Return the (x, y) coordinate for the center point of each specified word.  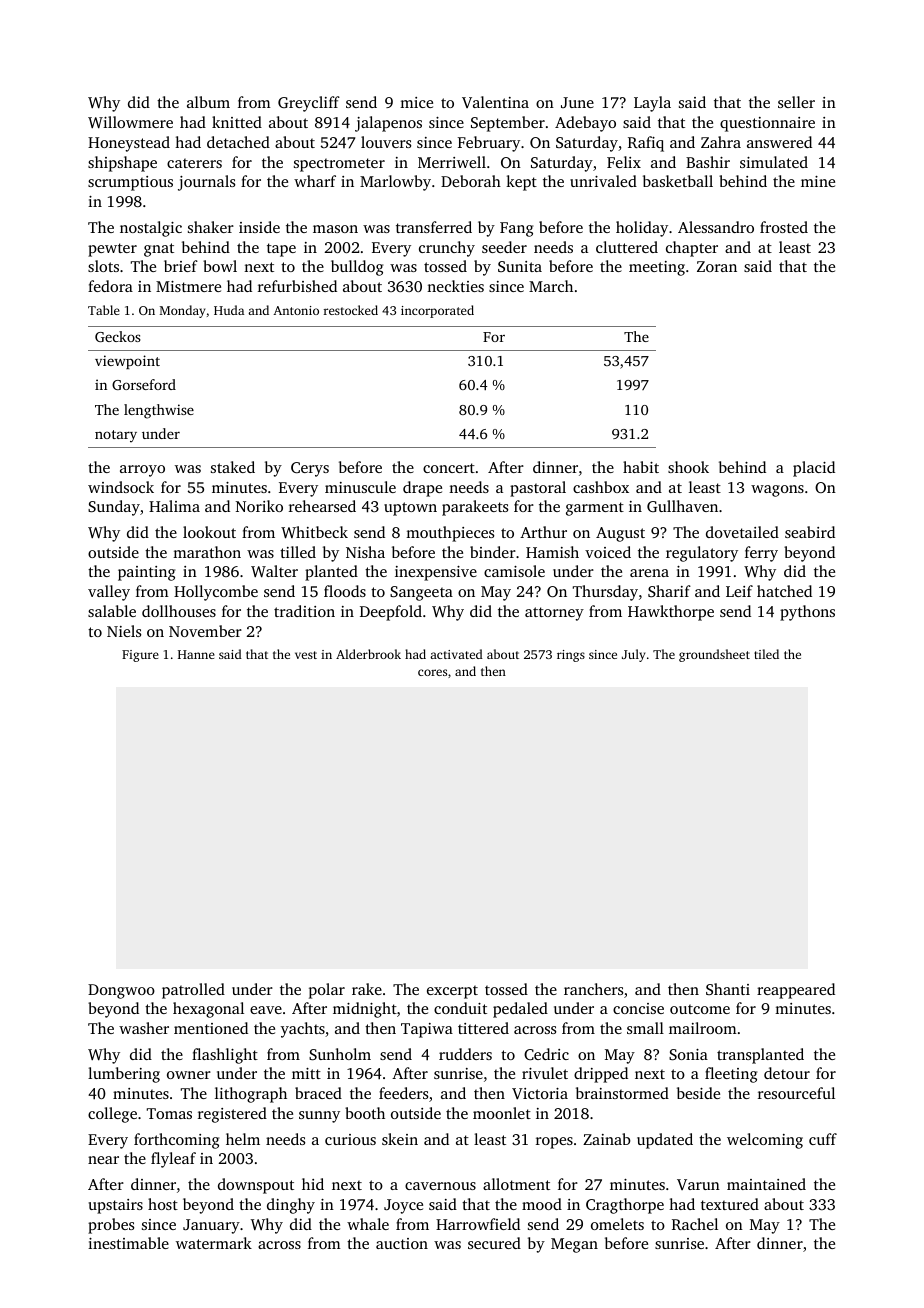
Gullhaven (682, 506)
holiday (642, 229)
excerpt (452, 992)
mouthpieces (450, 534)
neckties (455, 286)
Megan (574, 1245)
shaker (211, 227)
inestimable (128, 1243)
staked (233, 467)
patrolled (193, 991)
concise (638, 1008)
